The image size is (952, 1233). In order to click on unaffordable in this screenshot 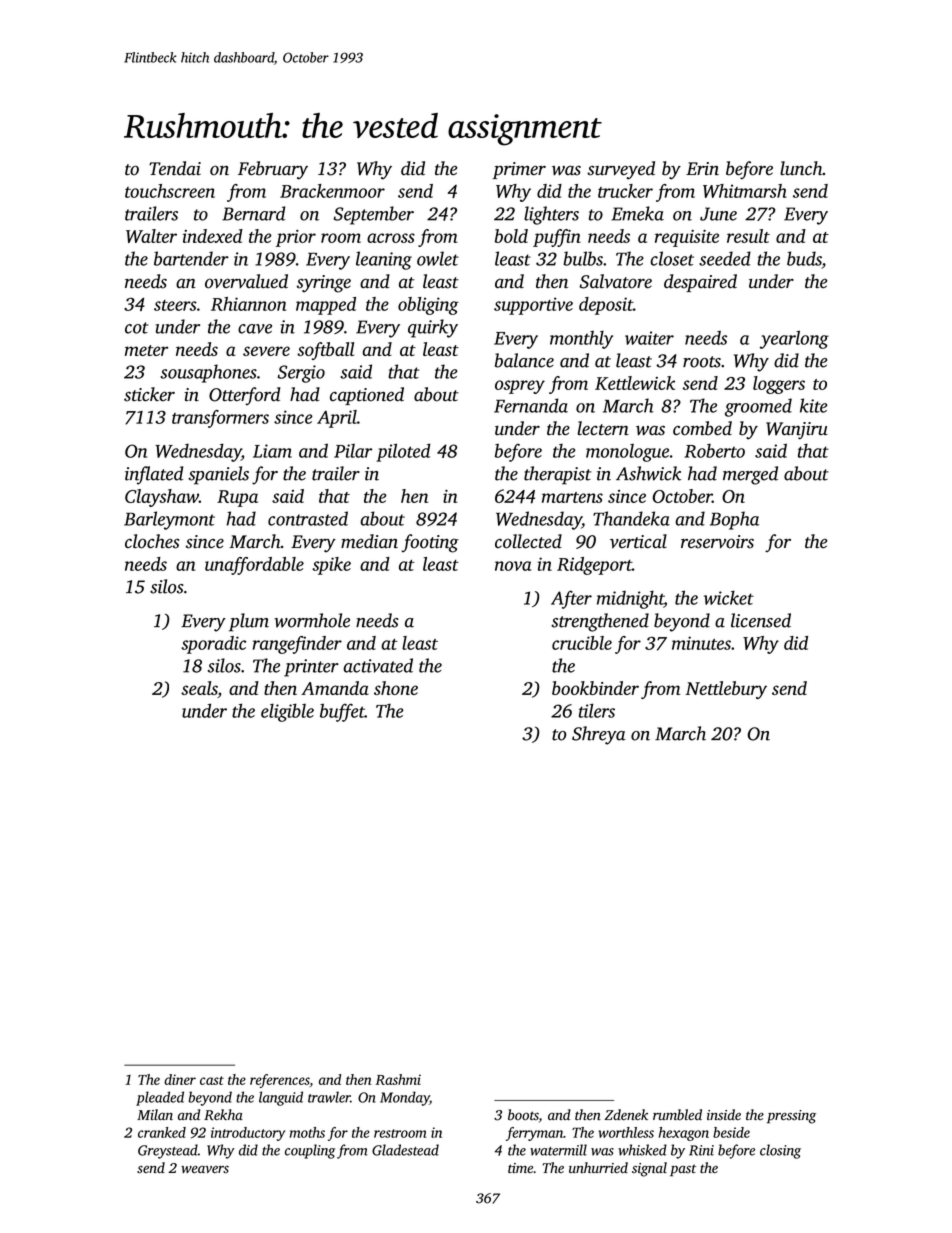, I will do `click(254, 566)`.
